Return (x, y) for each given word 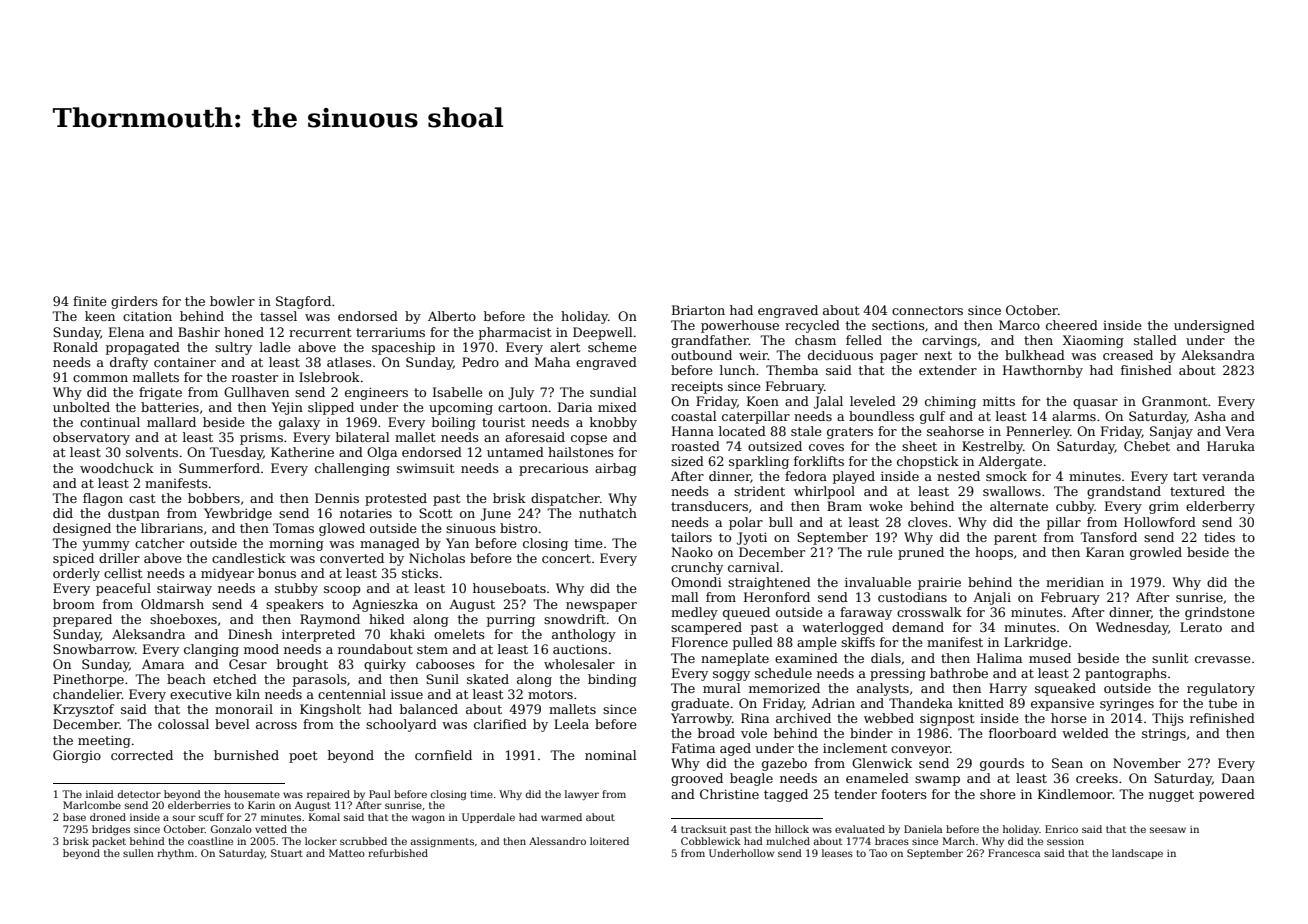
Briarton (698, 310)
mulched (788, 841)
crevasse (1223, 659)
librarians (172, 528)
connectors (927, 310)
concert (566, 558)
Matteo (347, 853)
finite (90, 301)
